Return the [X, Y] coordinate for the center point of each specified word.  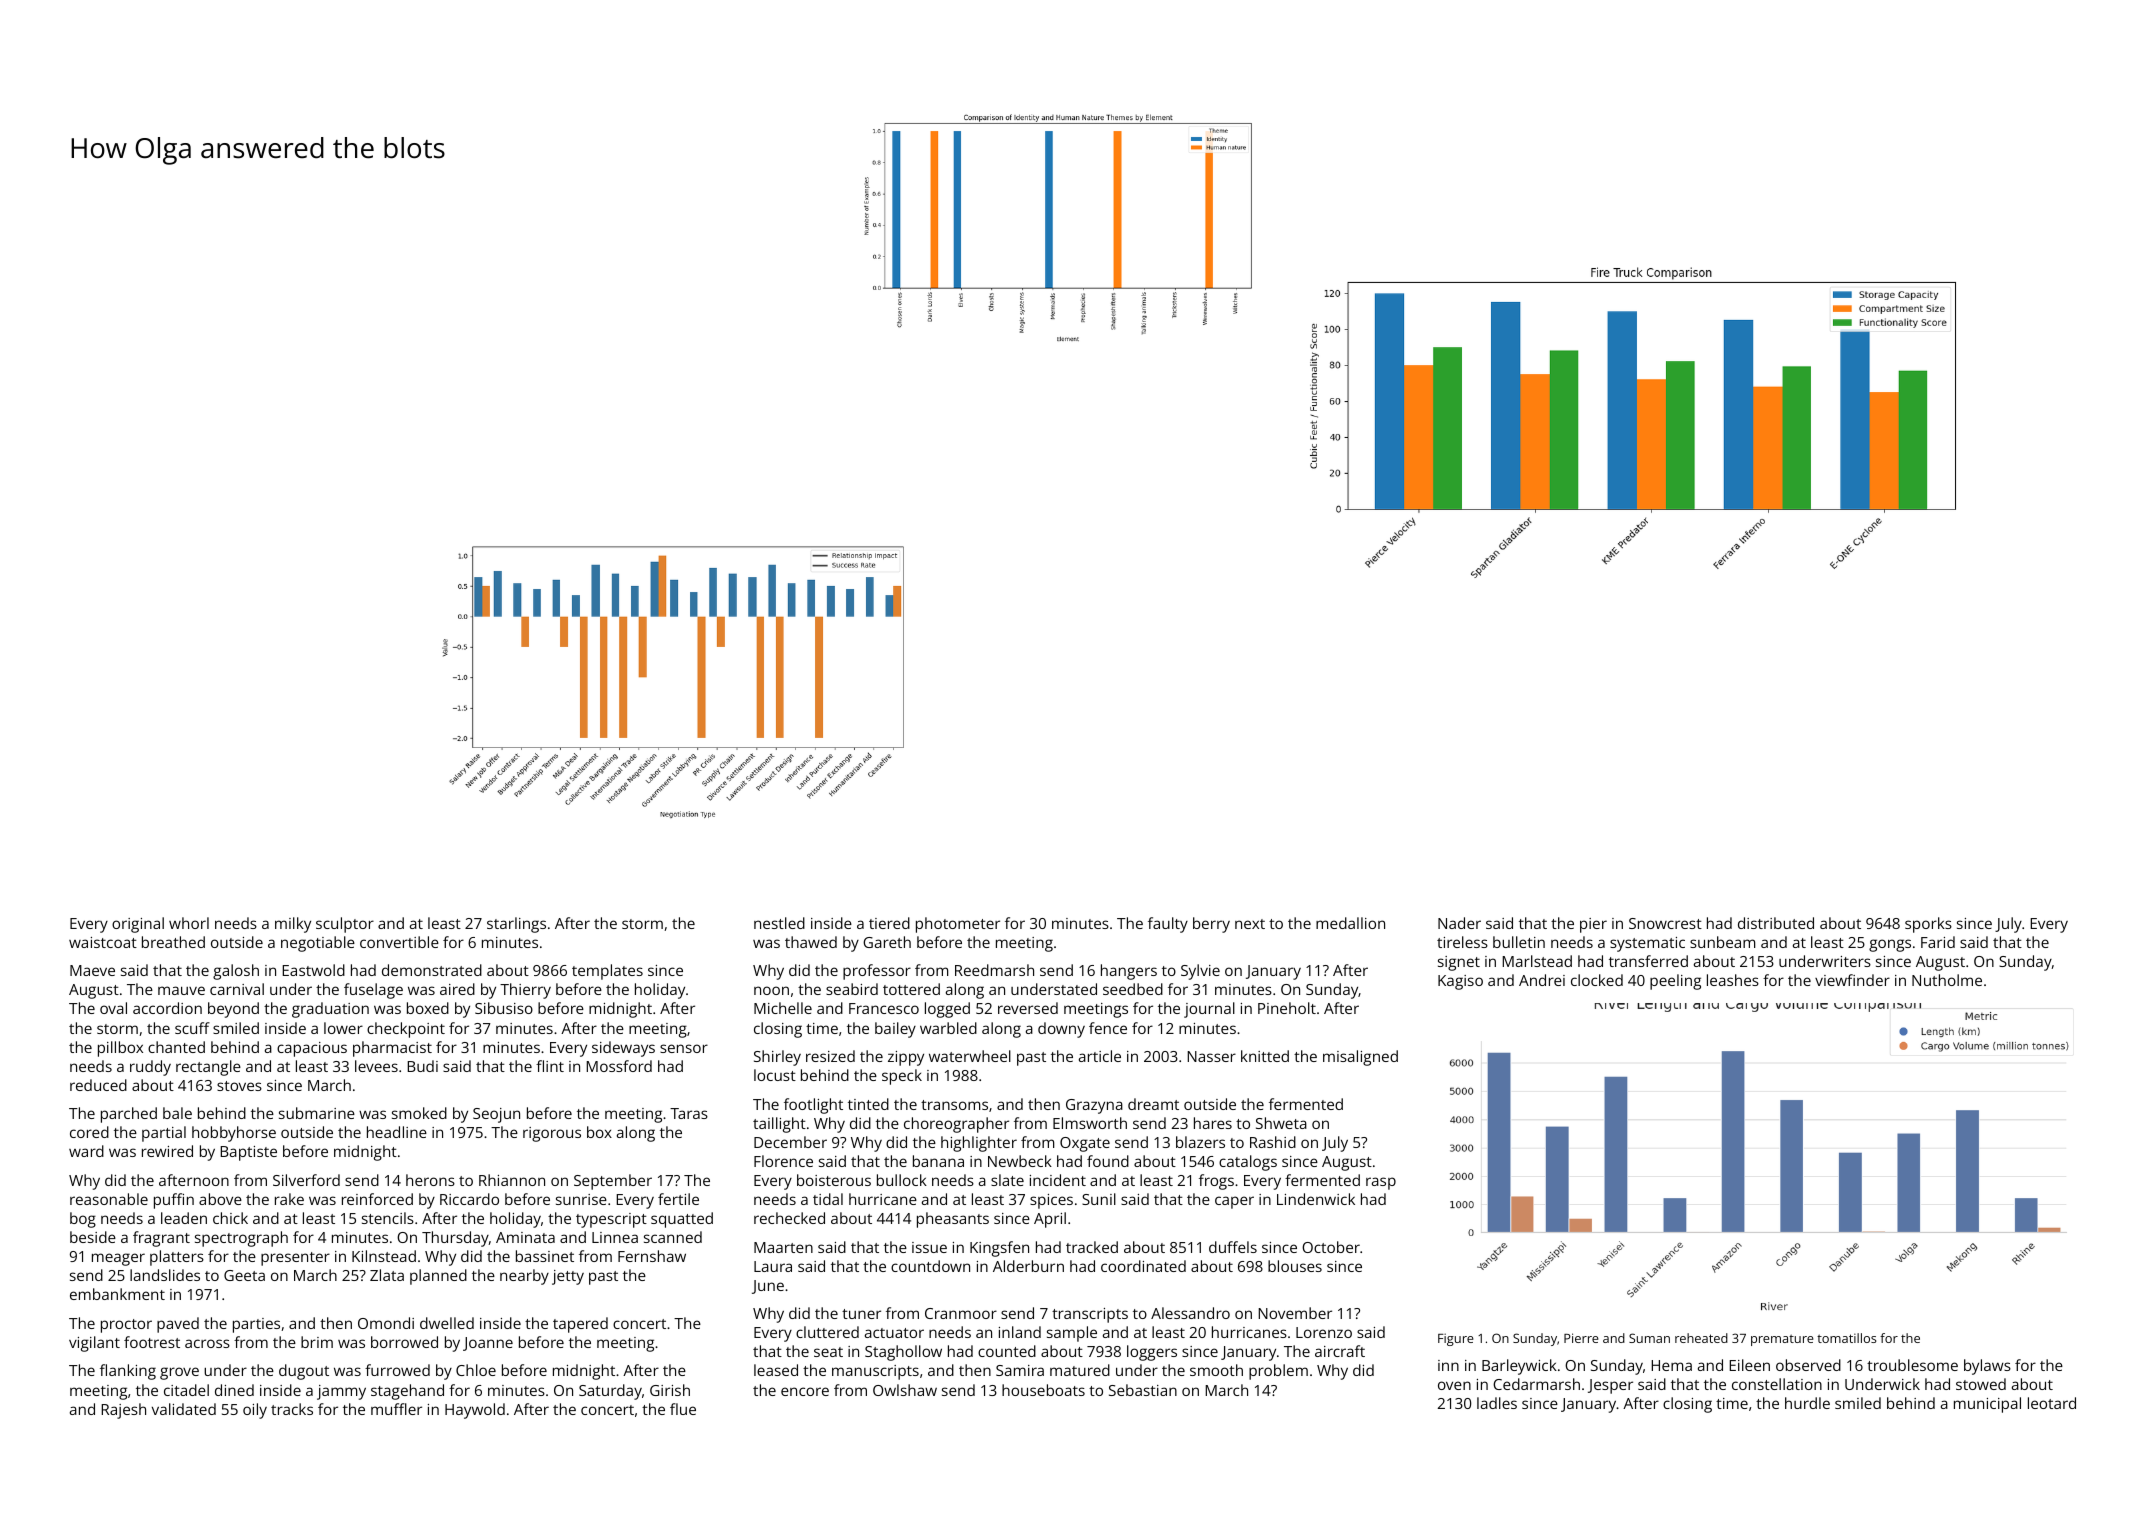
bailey [895, 1030]
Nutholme [1947, 980]
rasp [1381, 1183]
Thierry [525, 991]
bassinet [545, 1256]
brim [317, 1342]
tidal [828, 1199]
